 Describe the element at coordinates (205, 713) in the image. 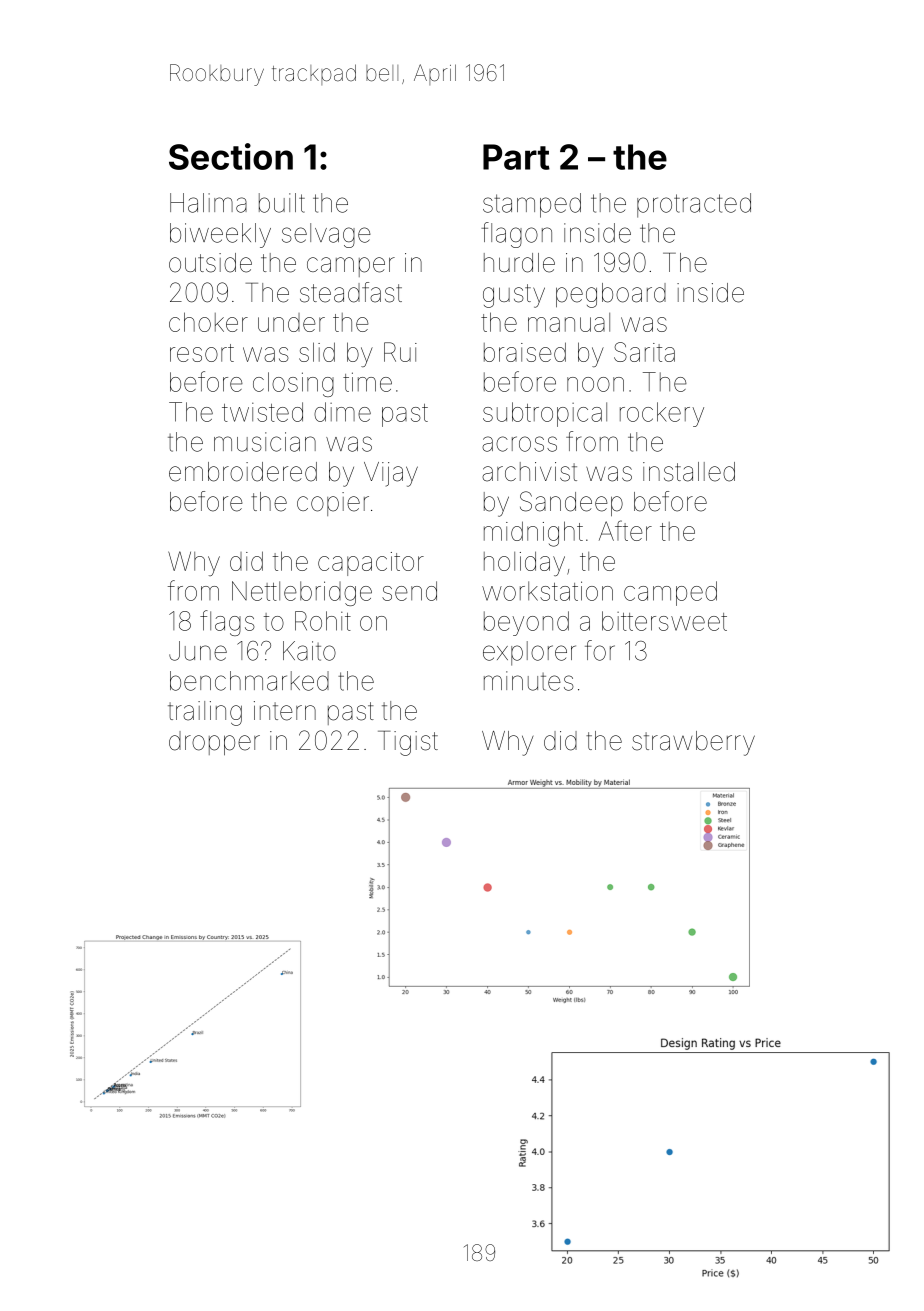

I see `trailing` at that location.
